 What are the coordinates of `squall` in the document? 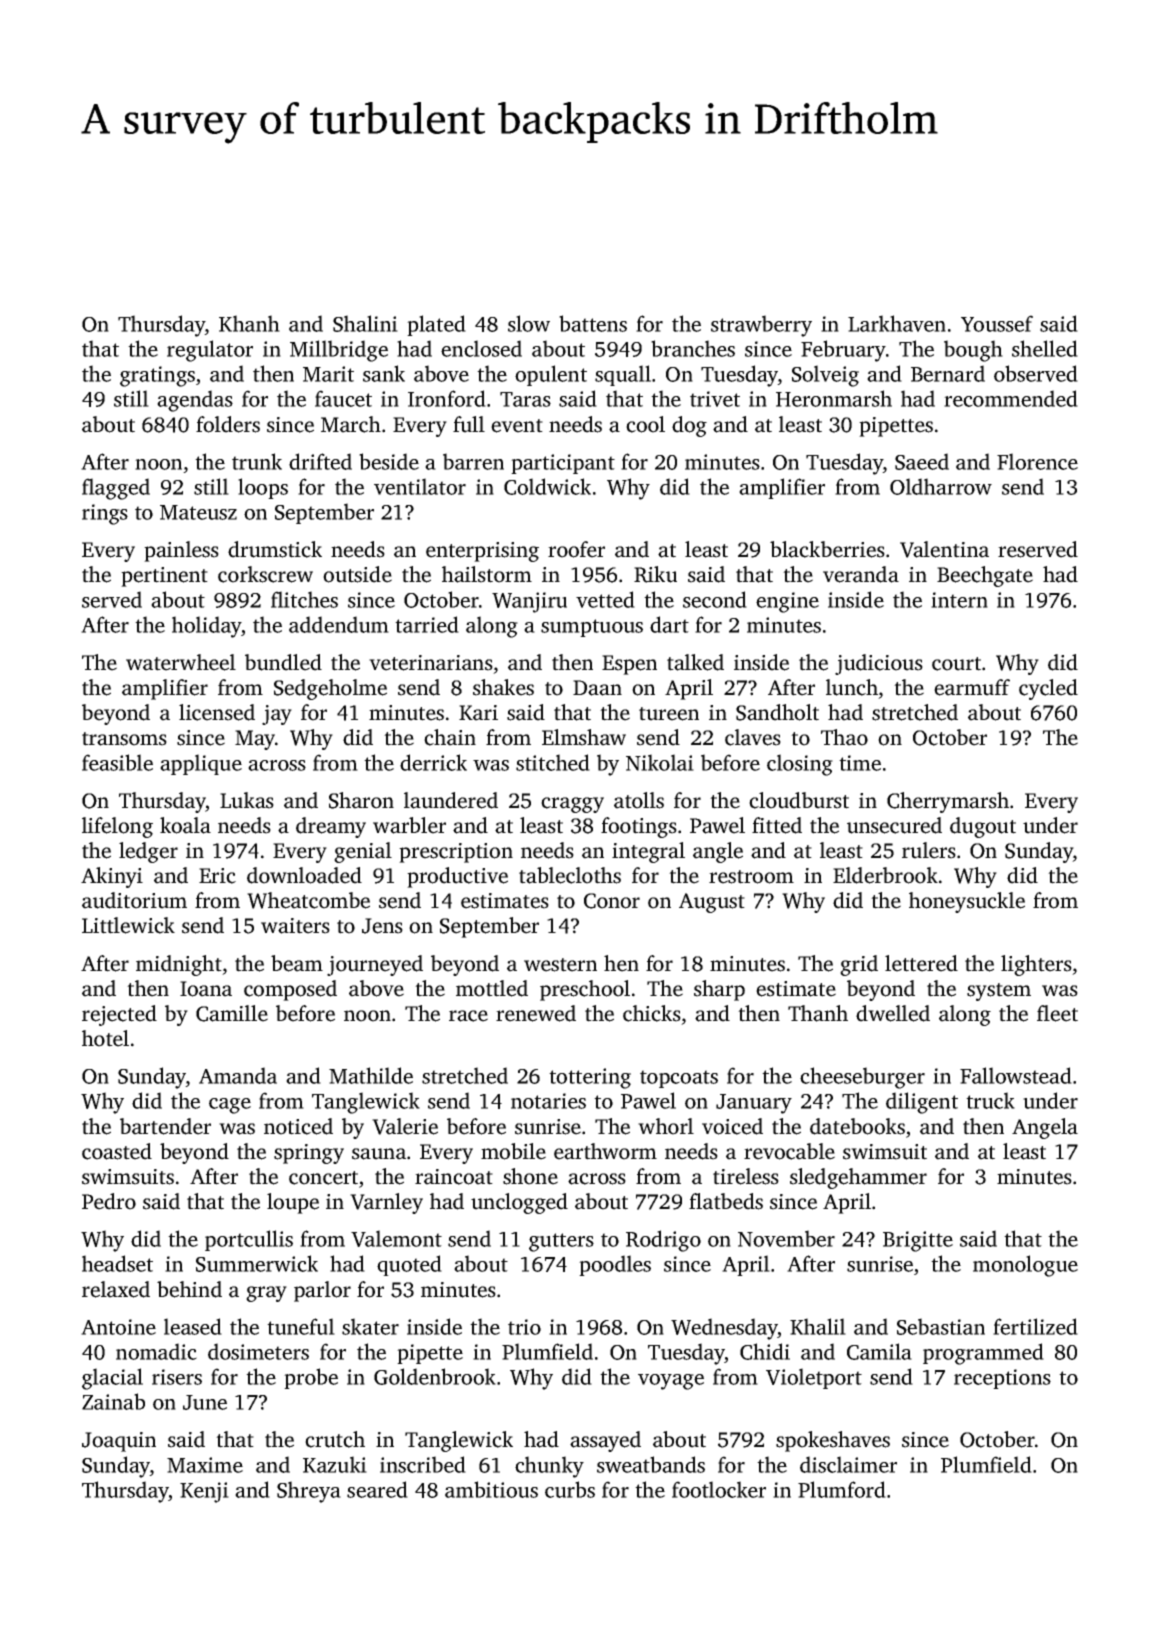 It's located at (623, 375).
